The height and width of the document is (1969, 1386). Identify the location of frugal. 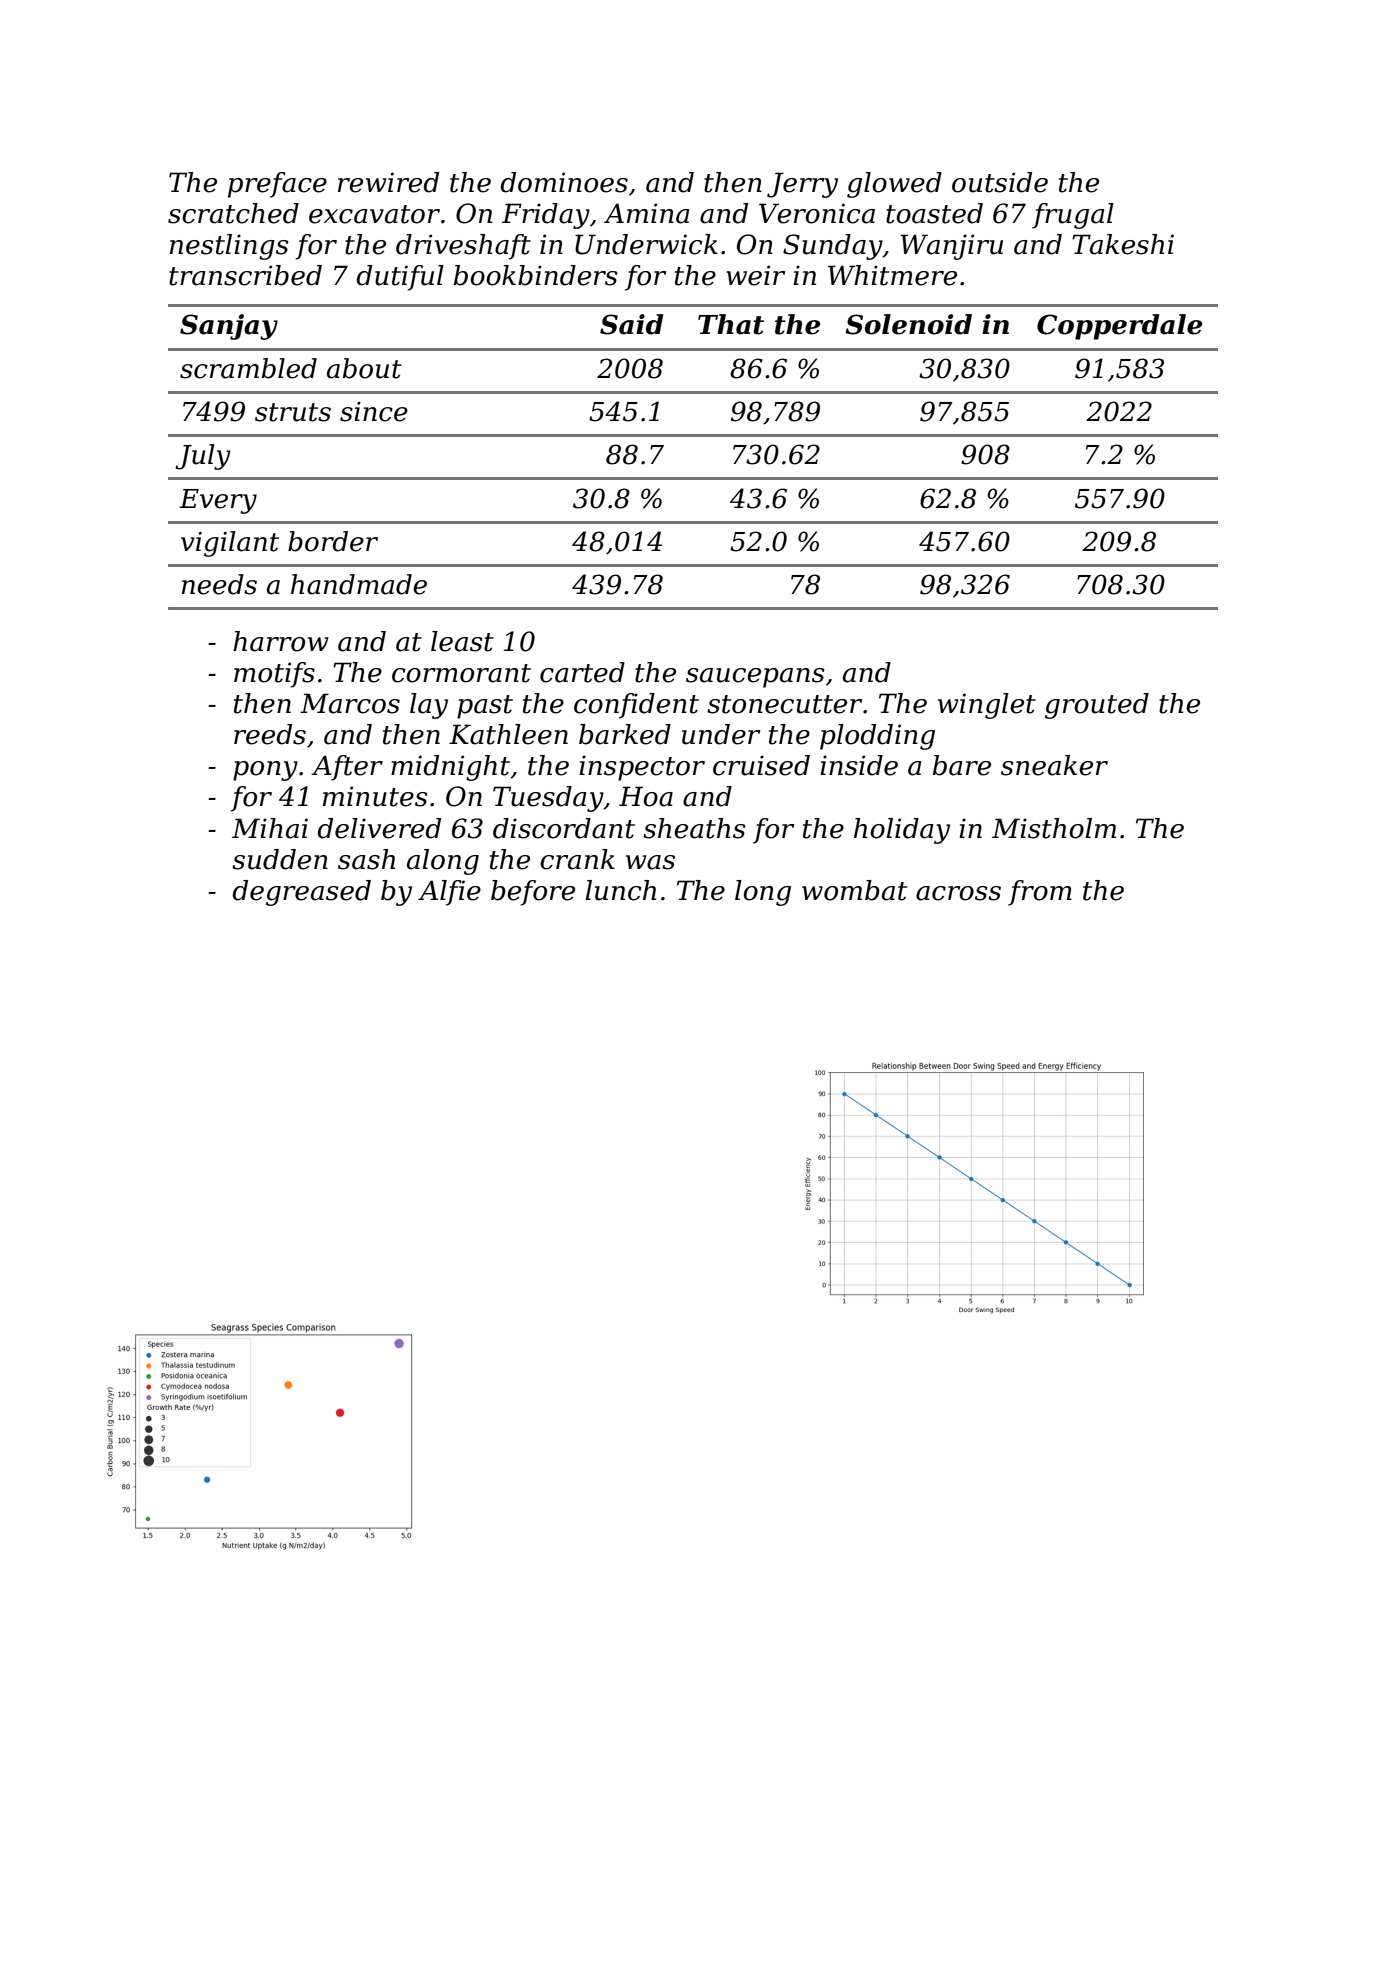
(1073, 216).
